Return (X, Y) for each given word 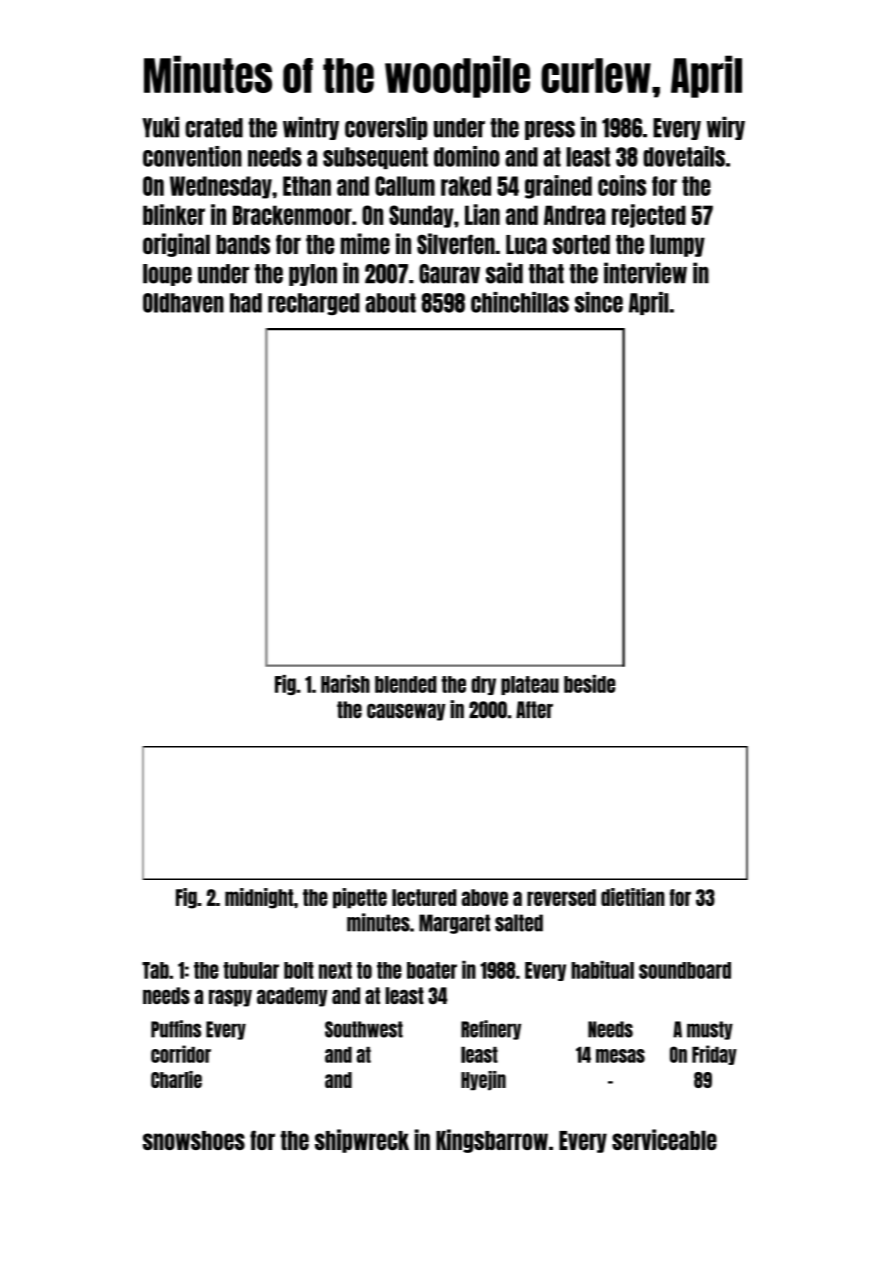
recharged (314, 304)
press (550, 130)
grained (558, 187)
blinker (174, 214)
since (599, 302)
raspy (230, 998)
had (246, 303)
